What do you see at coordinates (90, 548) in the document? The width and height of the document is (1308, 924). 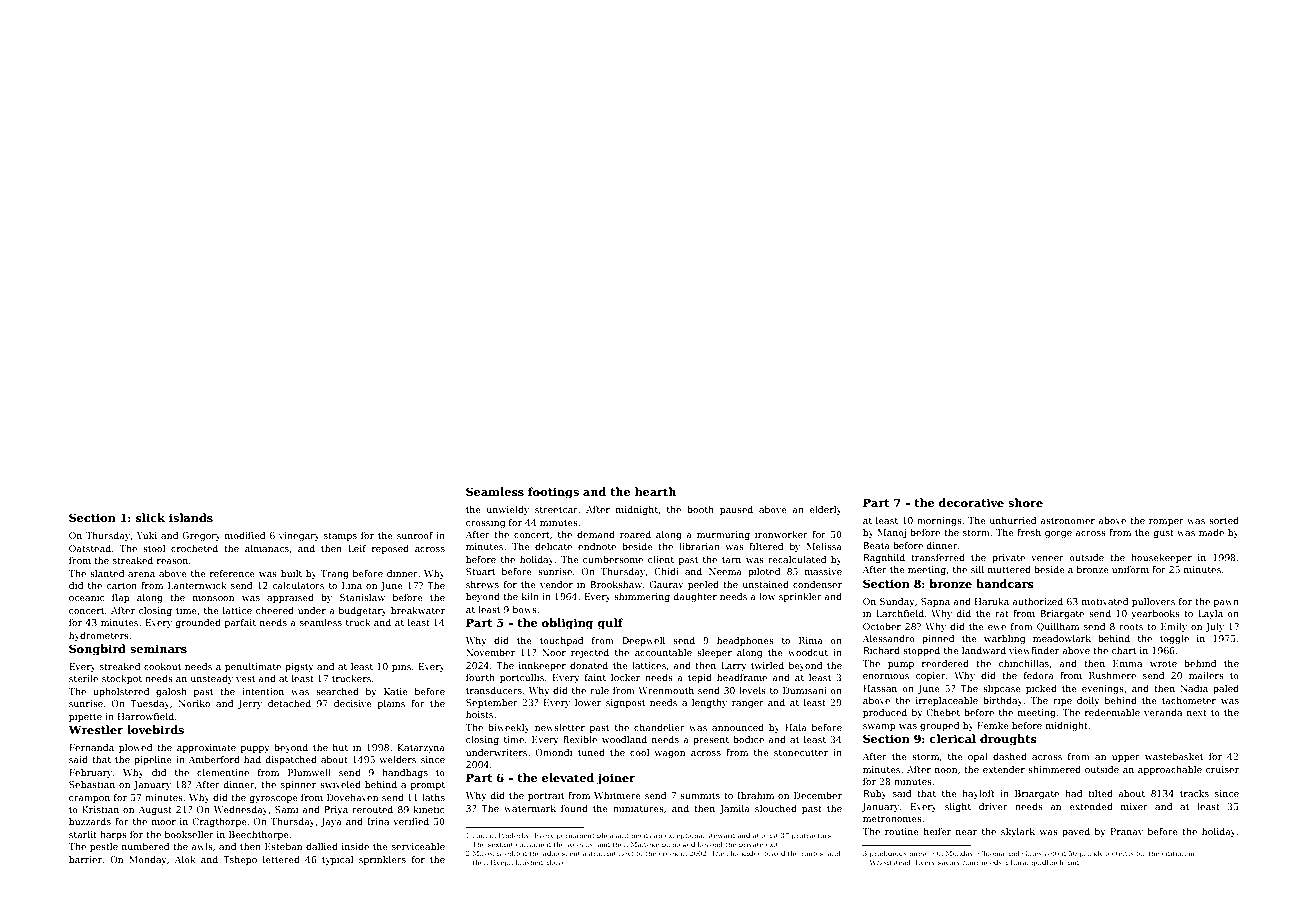 I see `Oatstead` at bounding box center [90, 548].
